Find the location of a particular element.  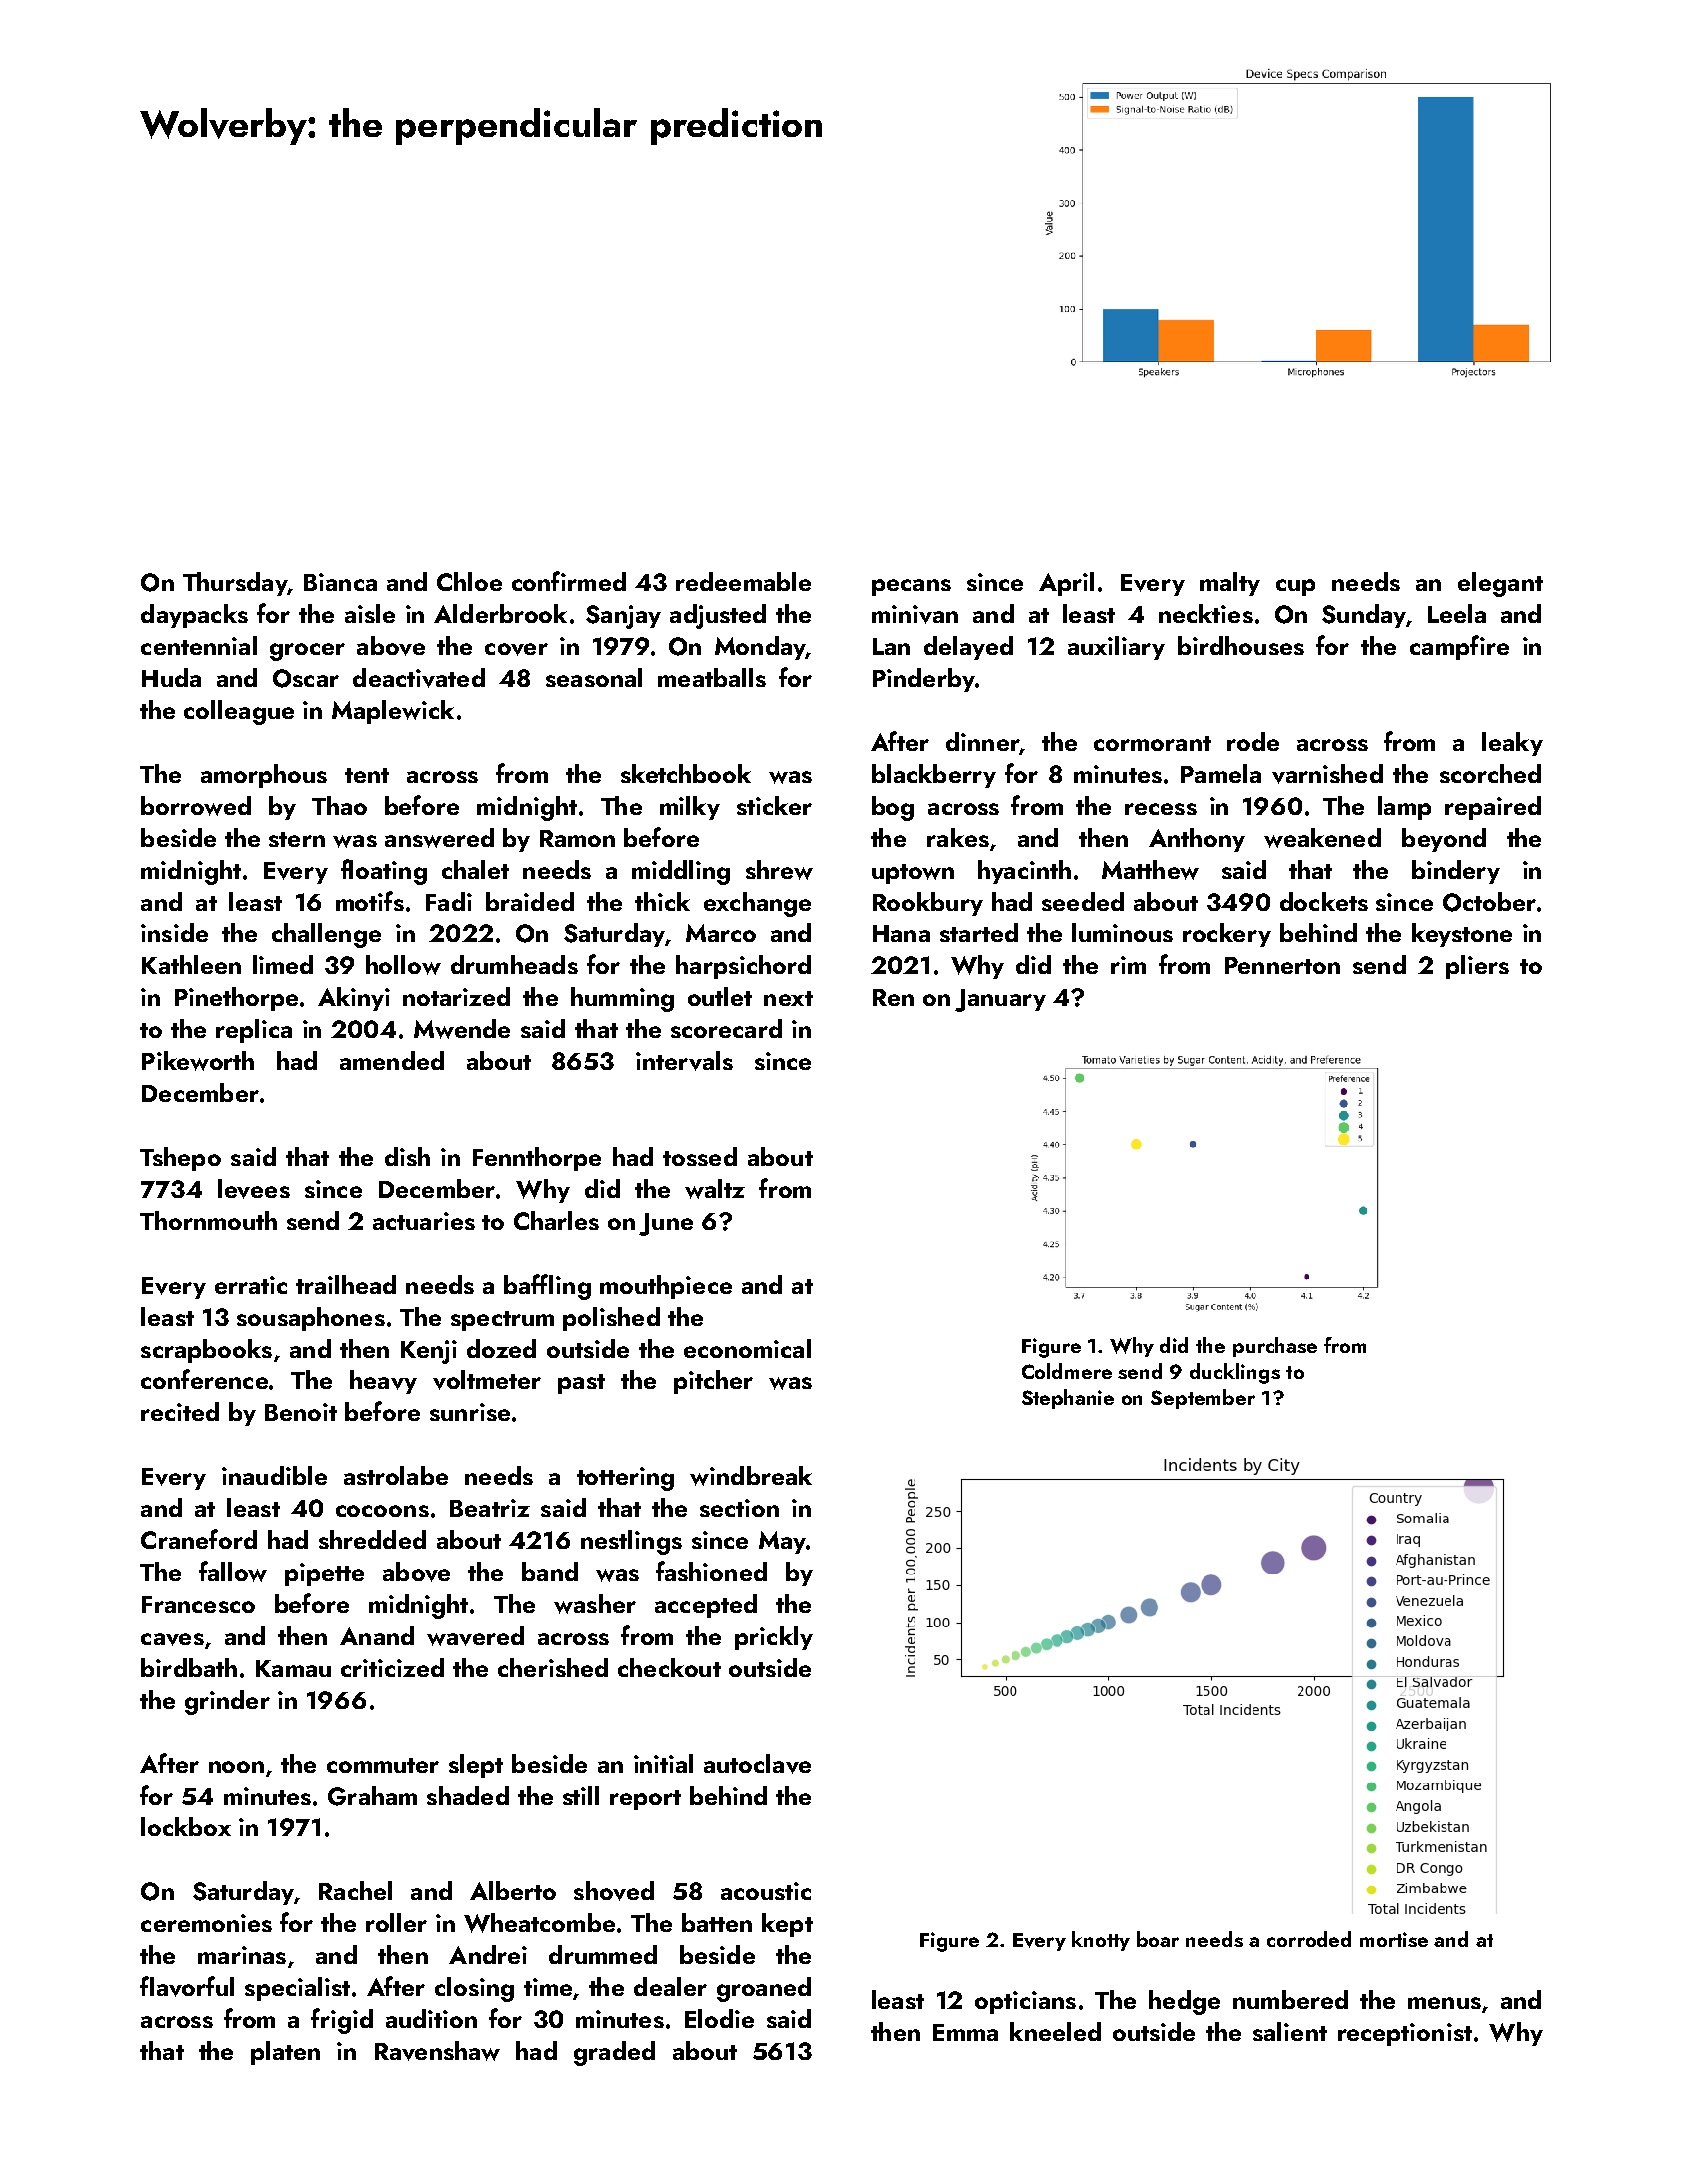

acoustic is located at coordinates (766, 1891).
